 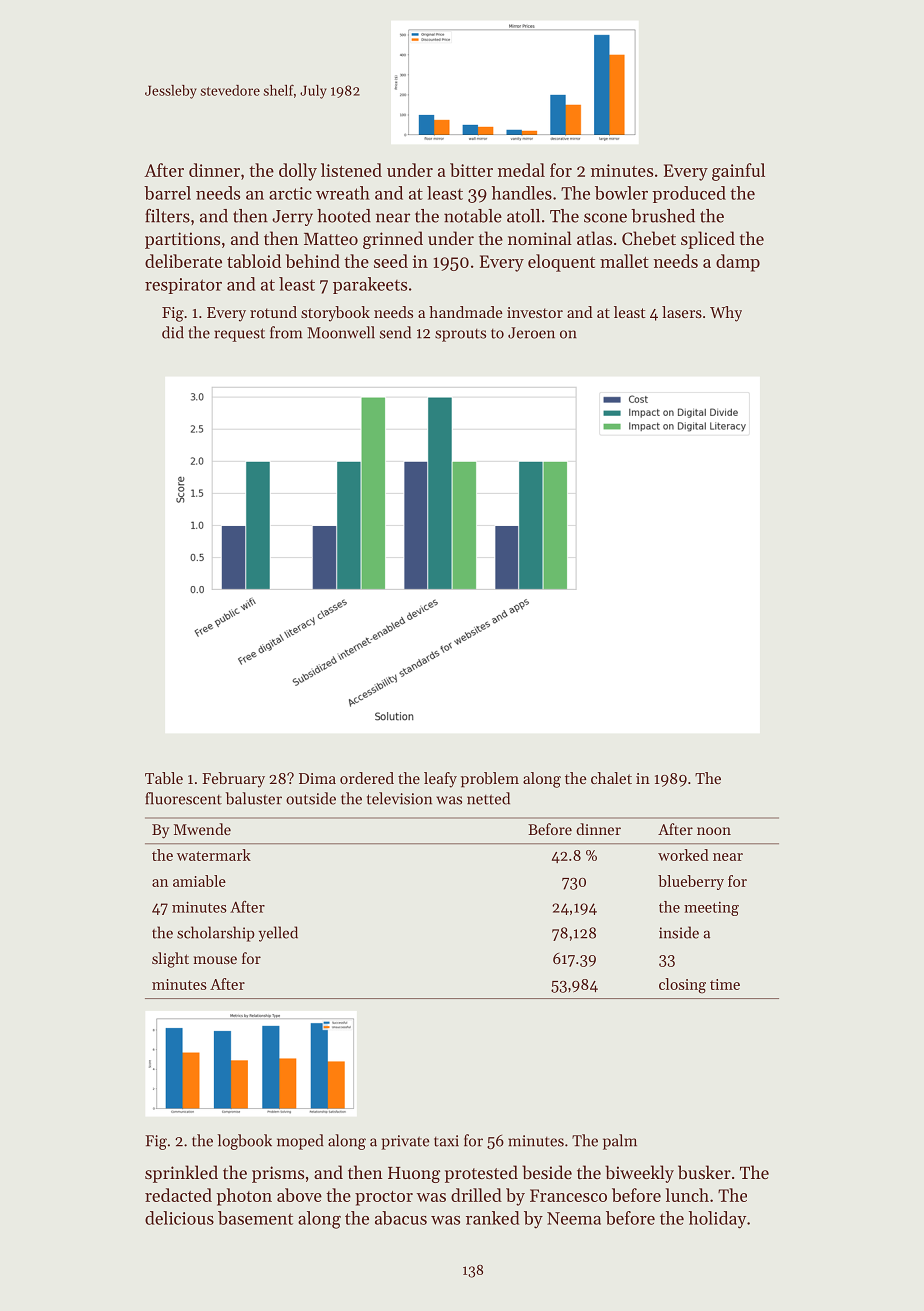 I want to click on ranked, so click(x=493, y=1218).
